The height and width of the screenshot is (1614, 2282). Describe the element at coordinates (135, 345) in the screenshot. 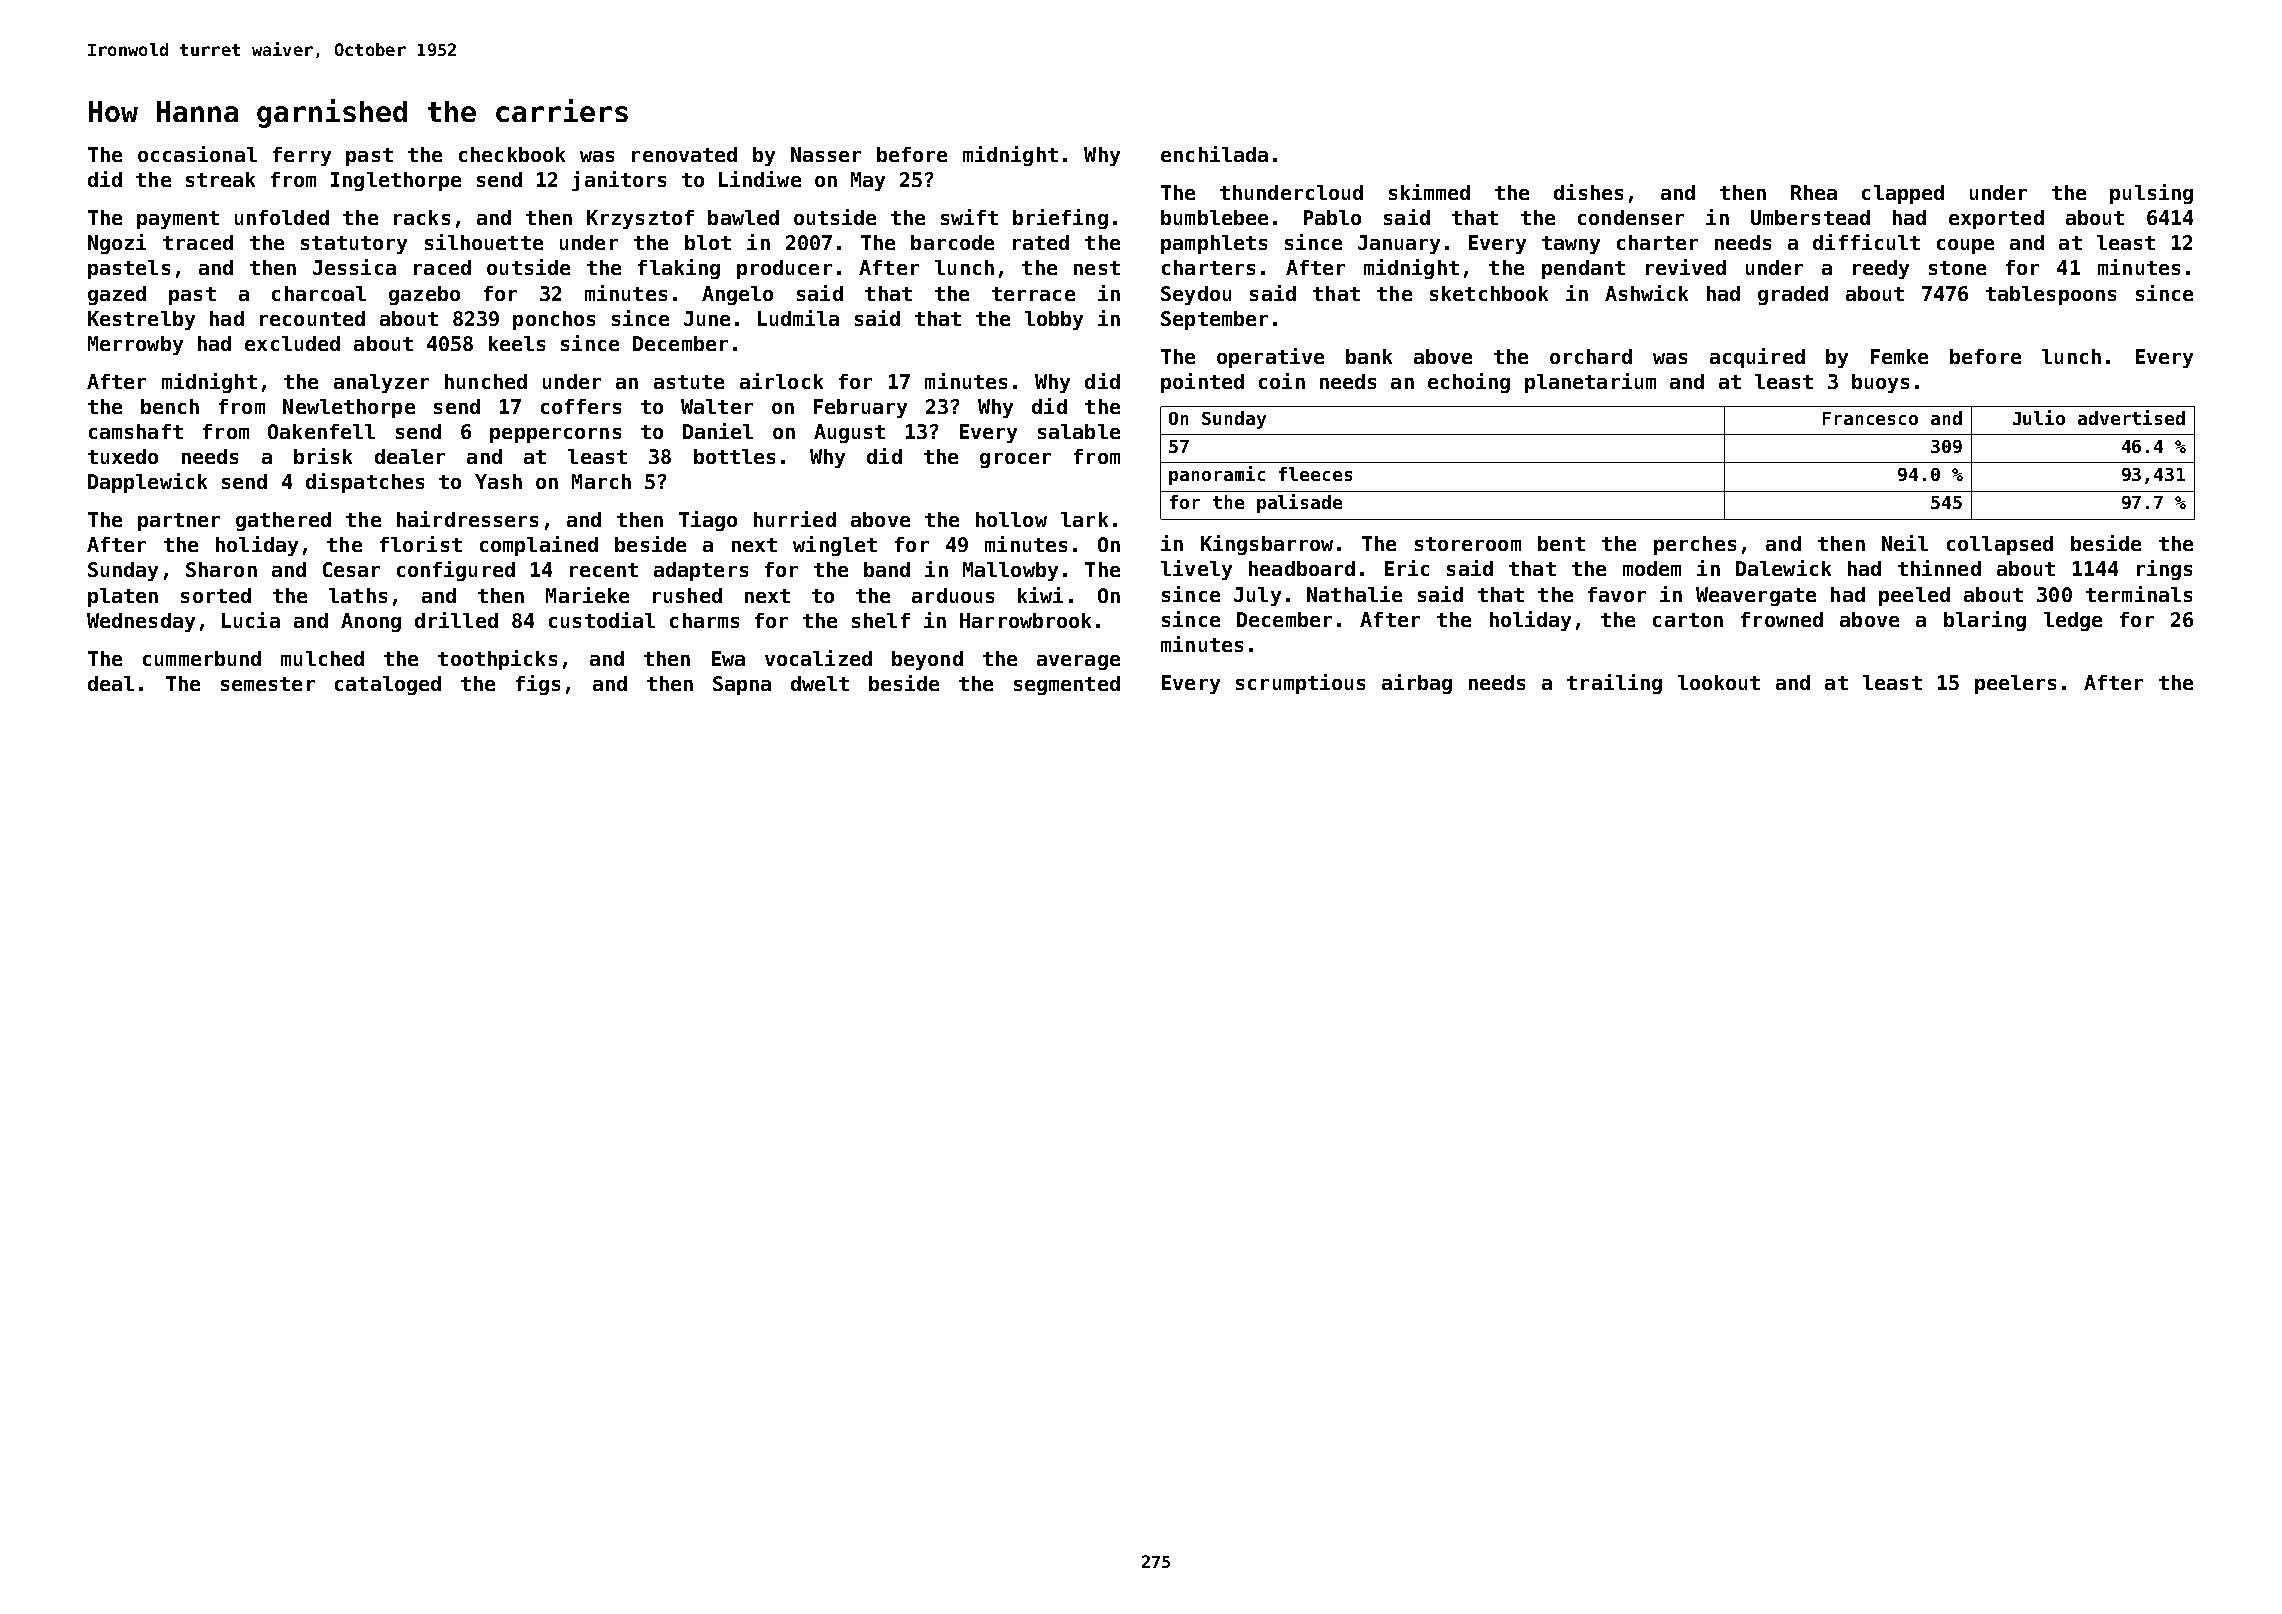

I see `Merrowby` at that location.
